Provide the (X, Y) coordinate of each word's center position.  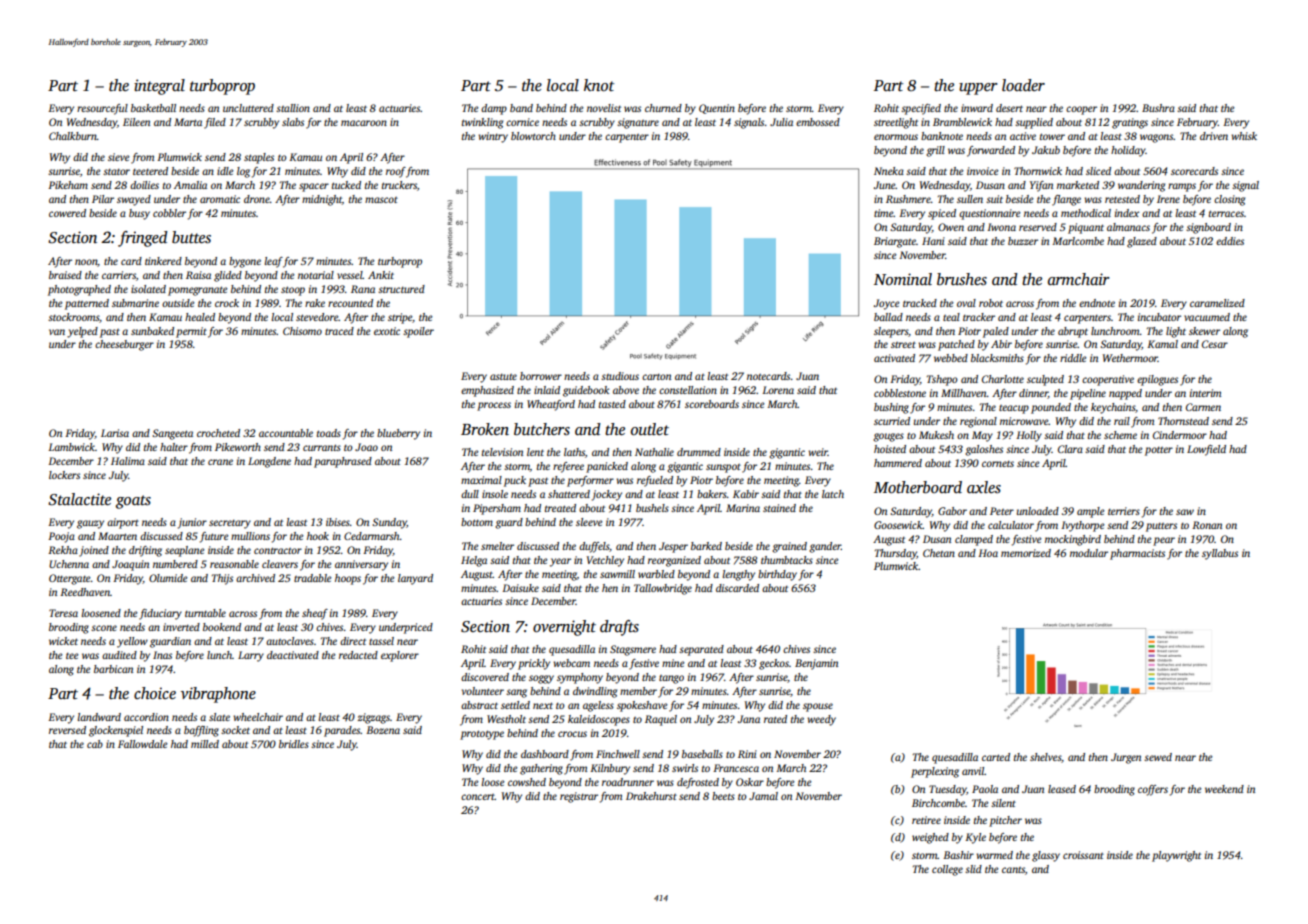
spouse (818, 707)
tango (671, 679)
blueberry (398, 434)
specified (921, 109)
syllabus (1220, 554)
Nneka (889, 171)
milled (205, 744)
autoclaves (290, 641)
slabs (293, 122)
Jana (749, 719)
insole (495, 494)
